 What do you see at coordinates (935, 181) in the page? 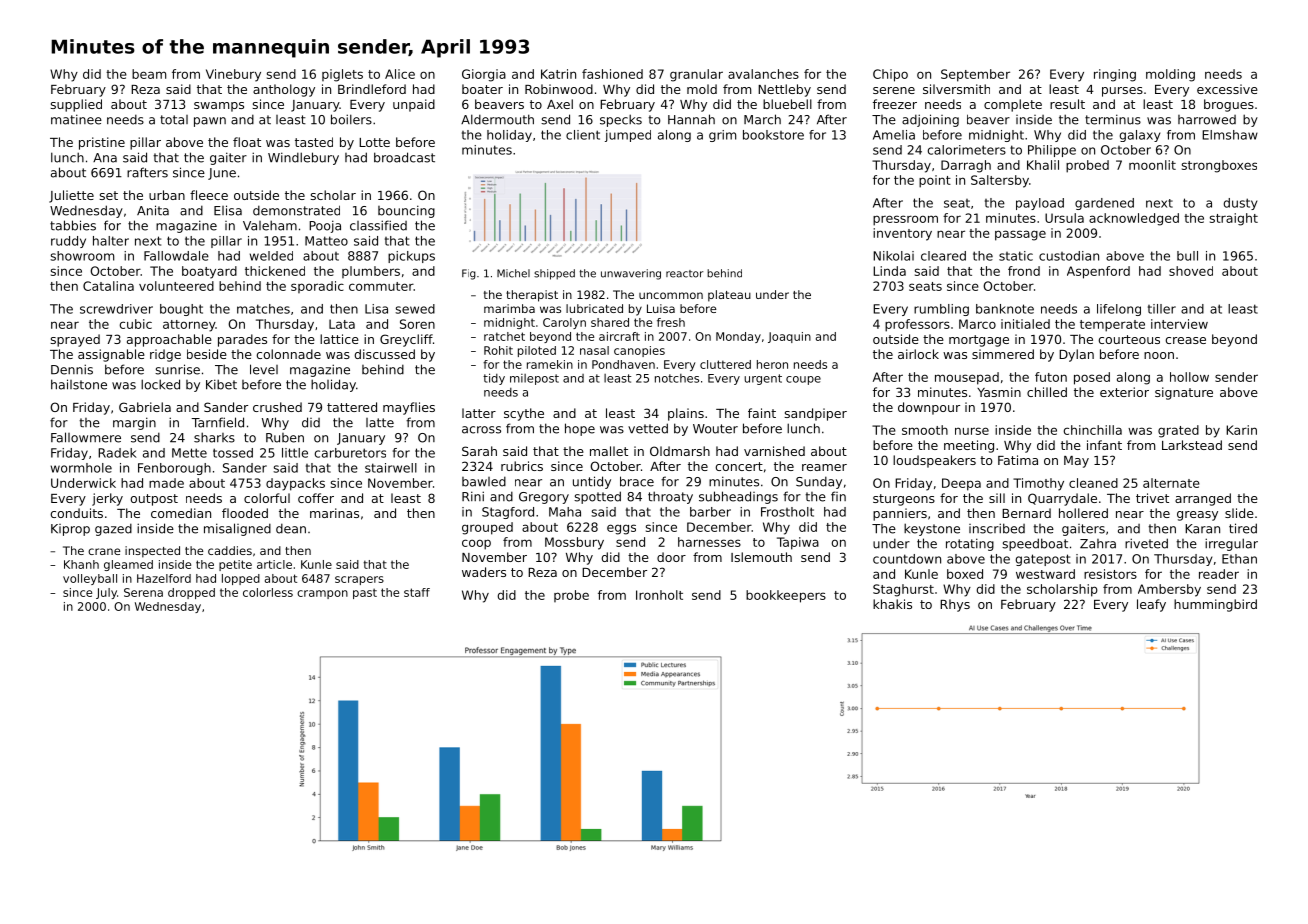
I see `point` at bounding box center [935, 181].
